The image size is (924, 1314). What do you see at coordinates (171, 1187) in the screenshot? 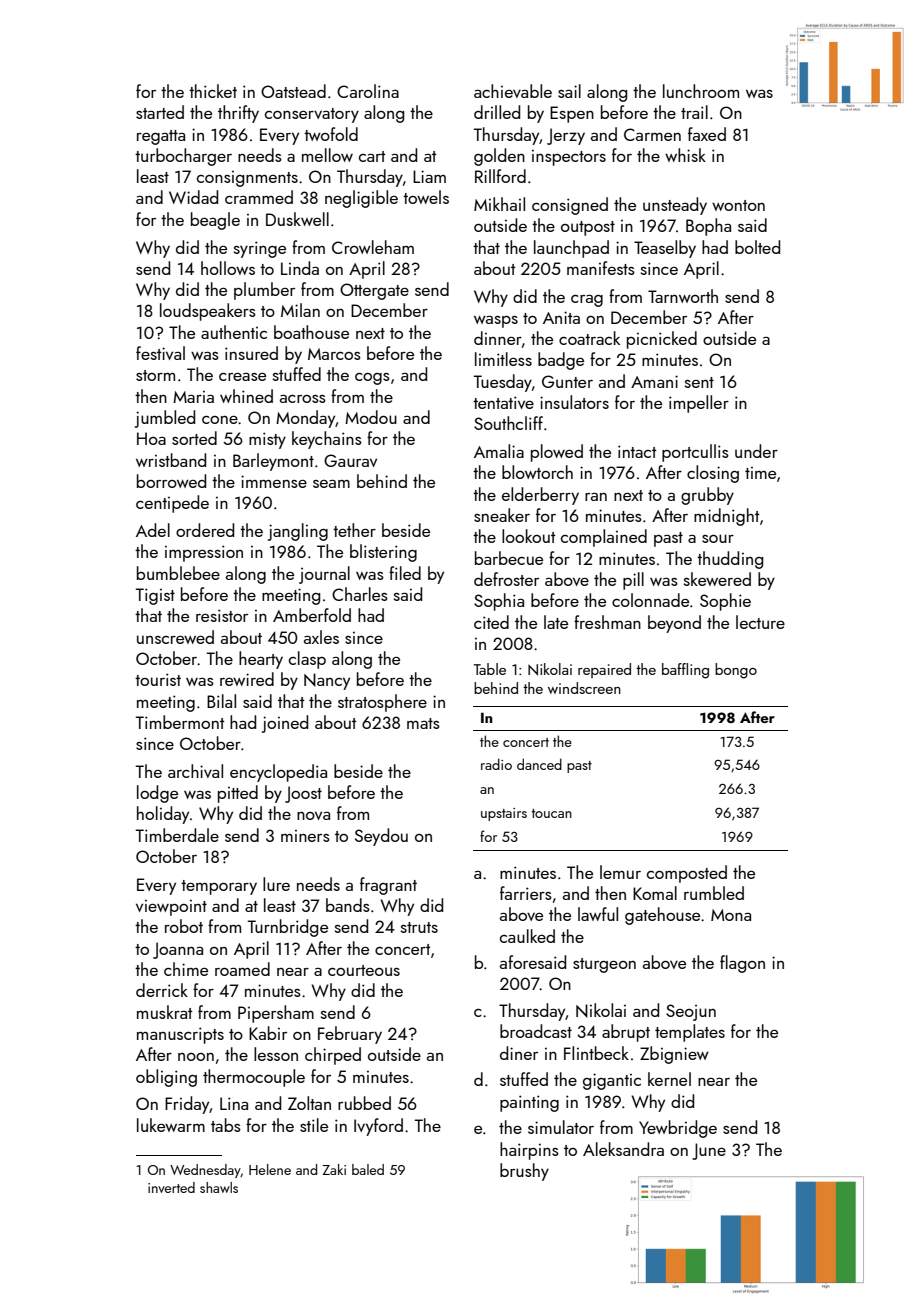
I see `inverted` at bounding box center [171, 1187].
